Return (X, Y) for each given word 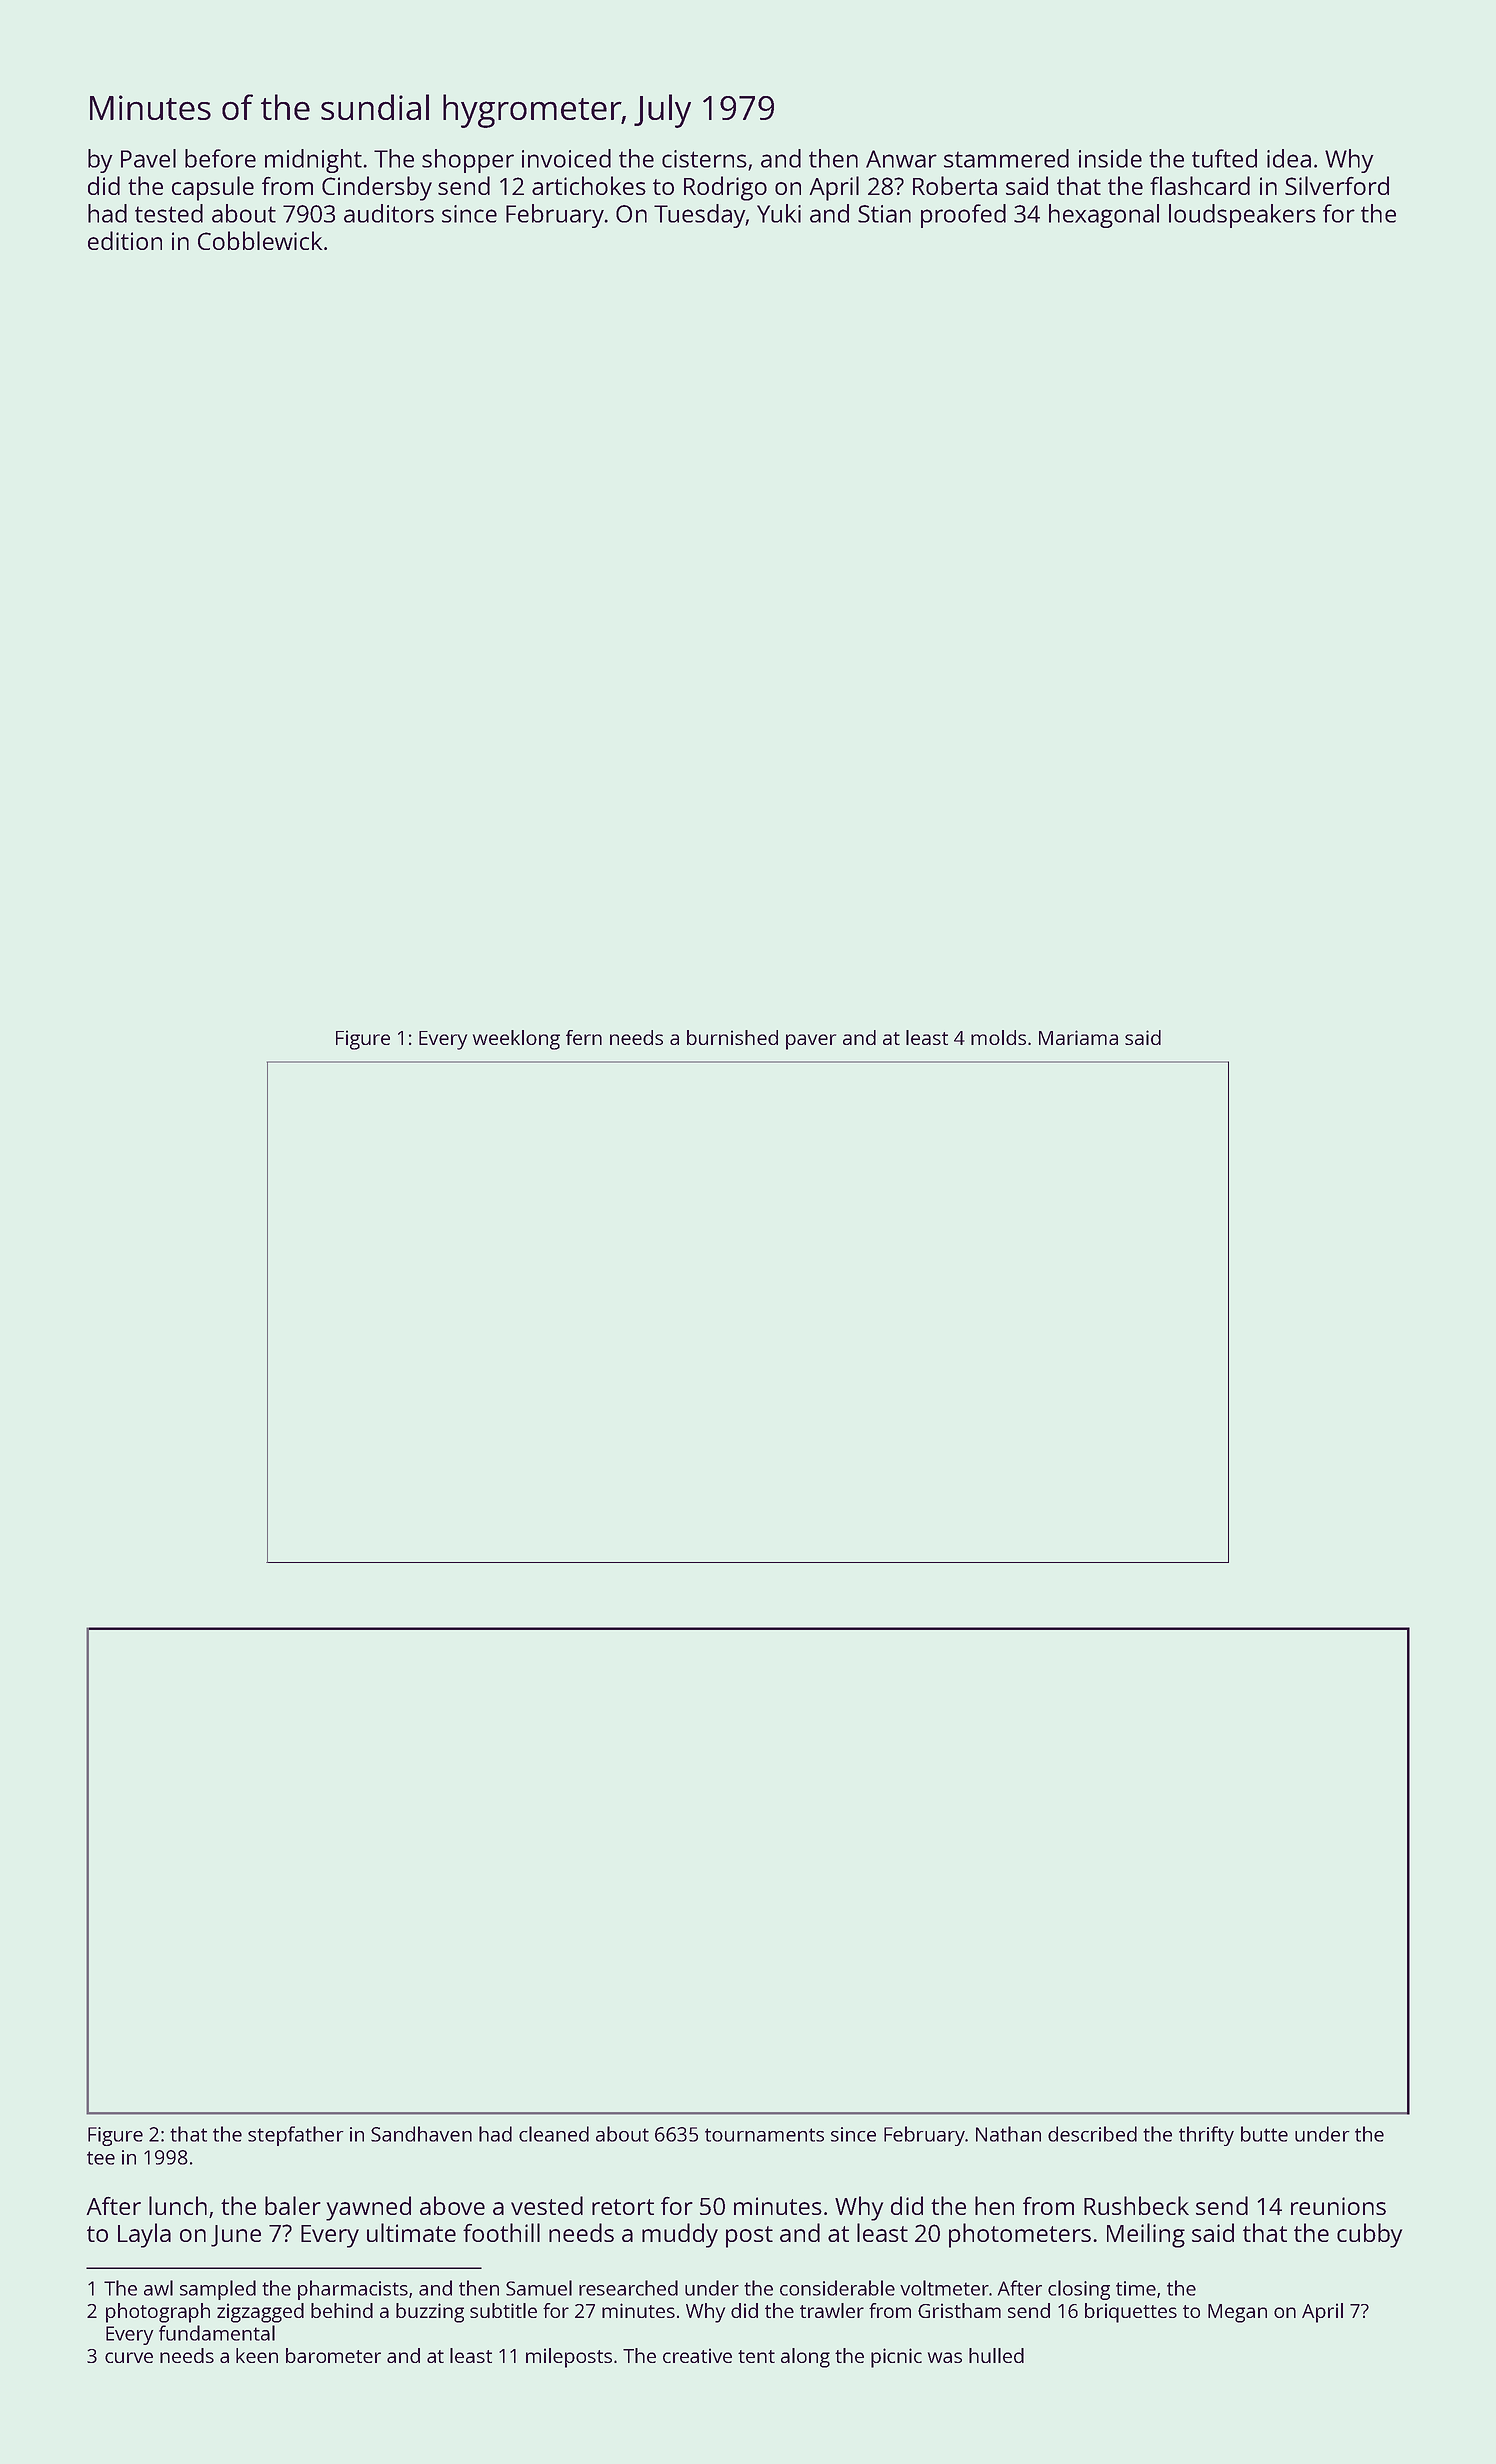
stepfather (296, 2136)
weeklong (516, 1040)
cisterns (704, 159)
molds (998, 1037)
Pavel (148, 158)
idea (1289, 158)
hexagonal (1104, 216)
